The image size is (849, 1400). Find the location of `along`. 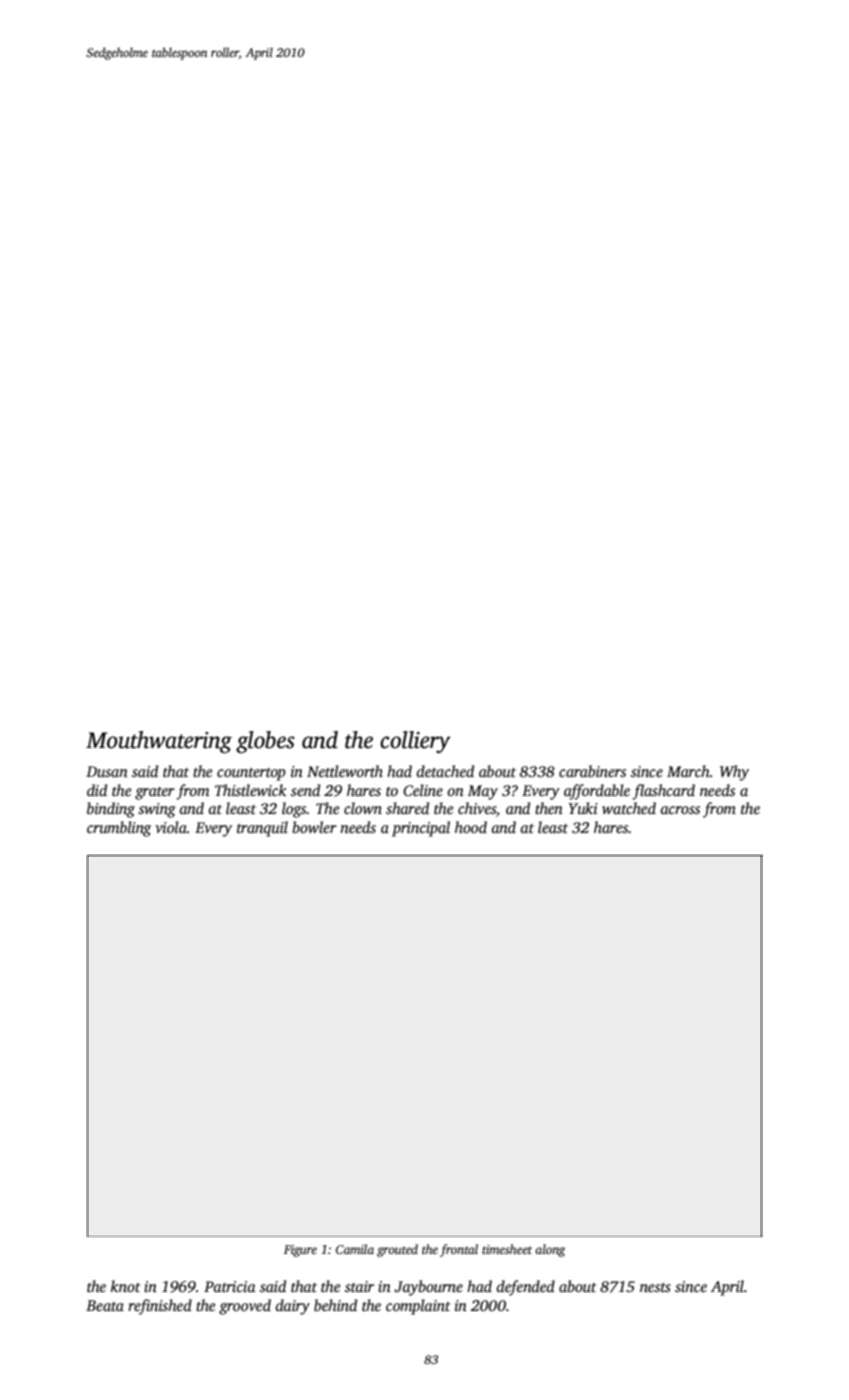

along is located at coordinates (550, 1250).
